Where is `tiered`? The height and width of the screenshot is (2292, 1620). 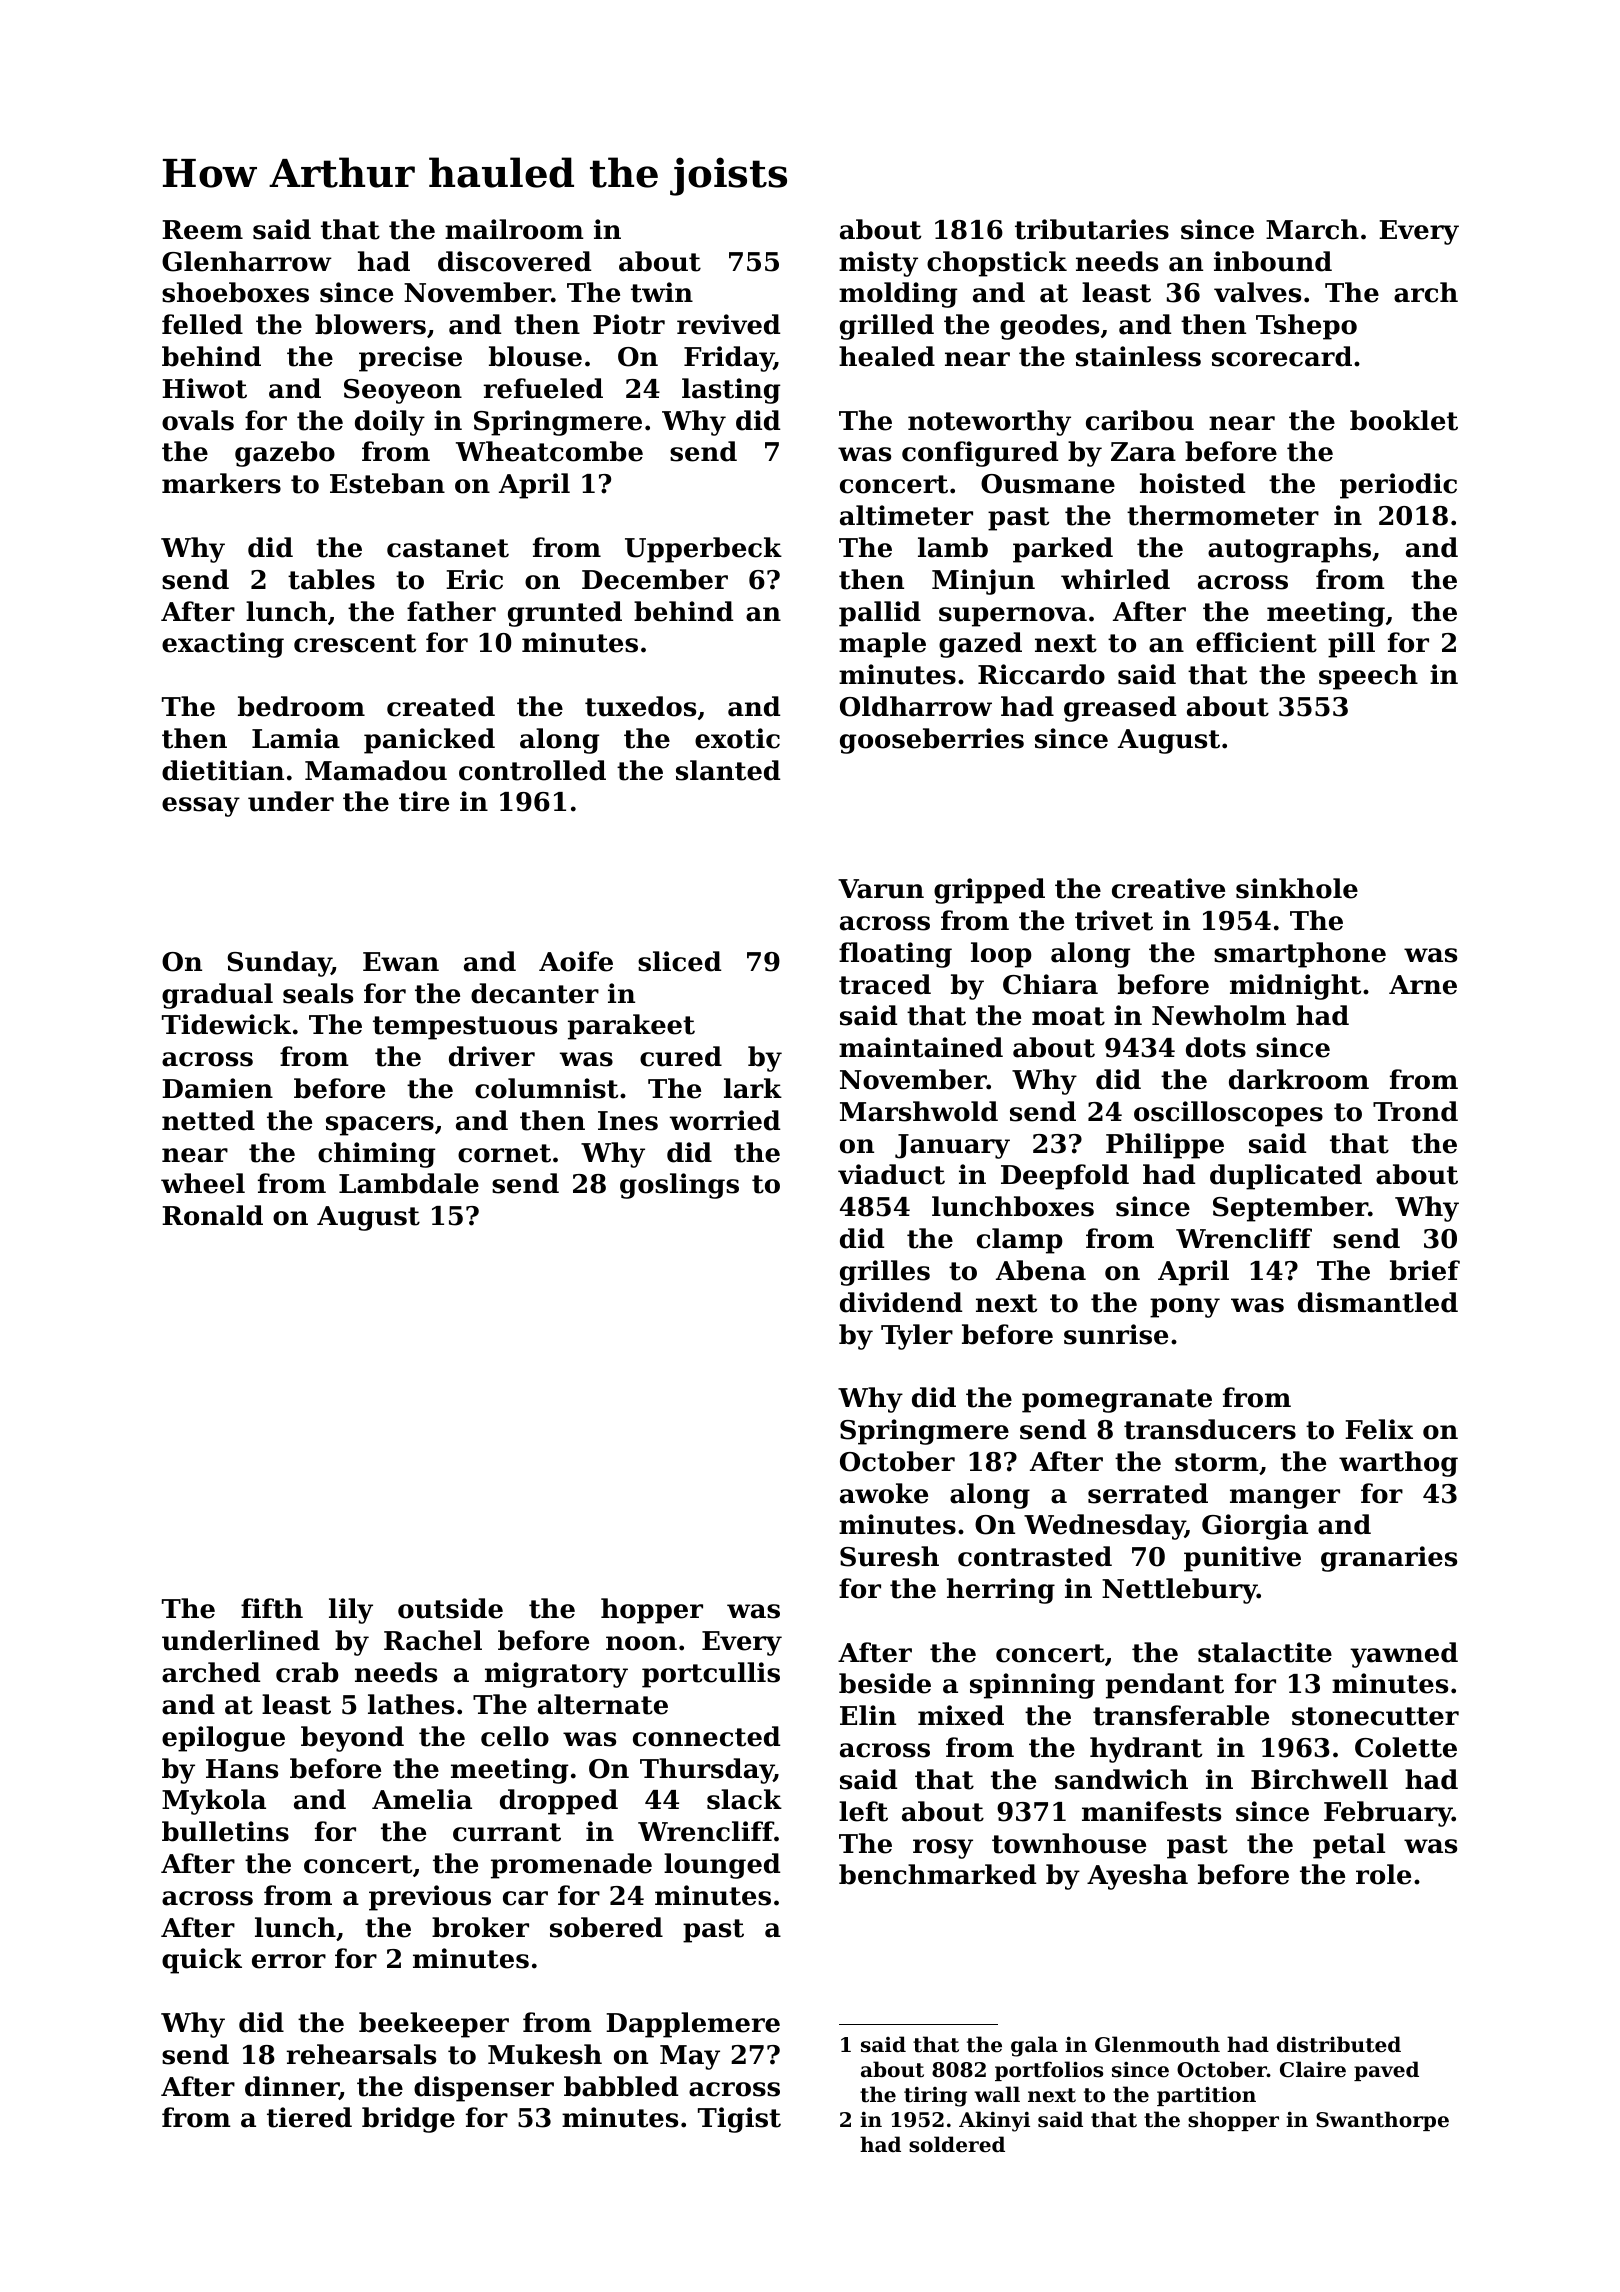 tiered is located at coordinates (309, 2117).
